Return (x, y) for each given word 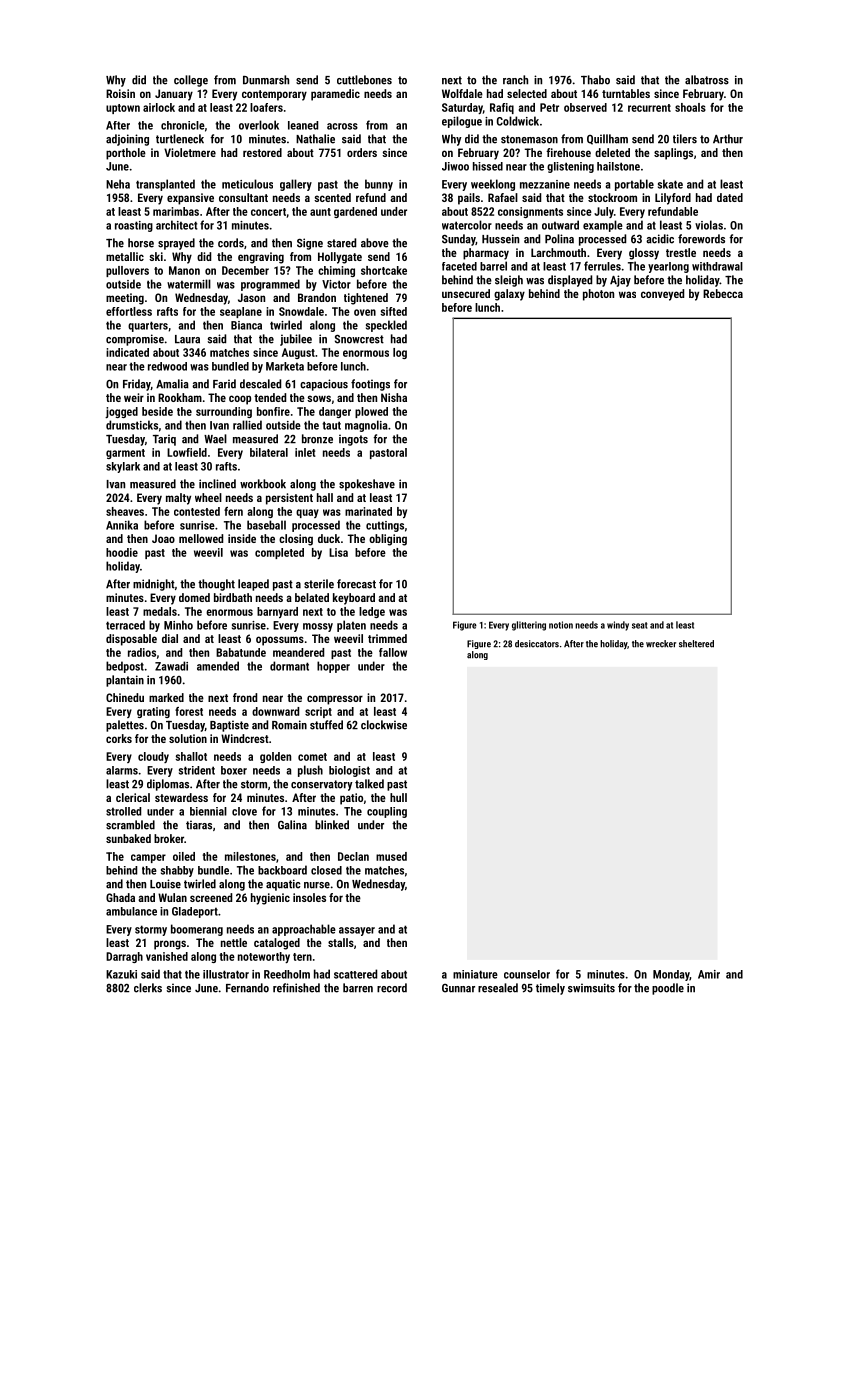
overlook (259, 125)
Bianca (246, 325)
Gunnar (458, 988)
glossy (644, 254)
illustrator (226, 974)
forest (189, 711)
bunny (379, 185)
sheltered (696, 644)
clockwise (384, 725)
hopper (333, 667)
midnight (154, 585)
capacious (324, 385)
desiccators (537, 644)
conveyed (662, 295)
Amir (709, 974)
